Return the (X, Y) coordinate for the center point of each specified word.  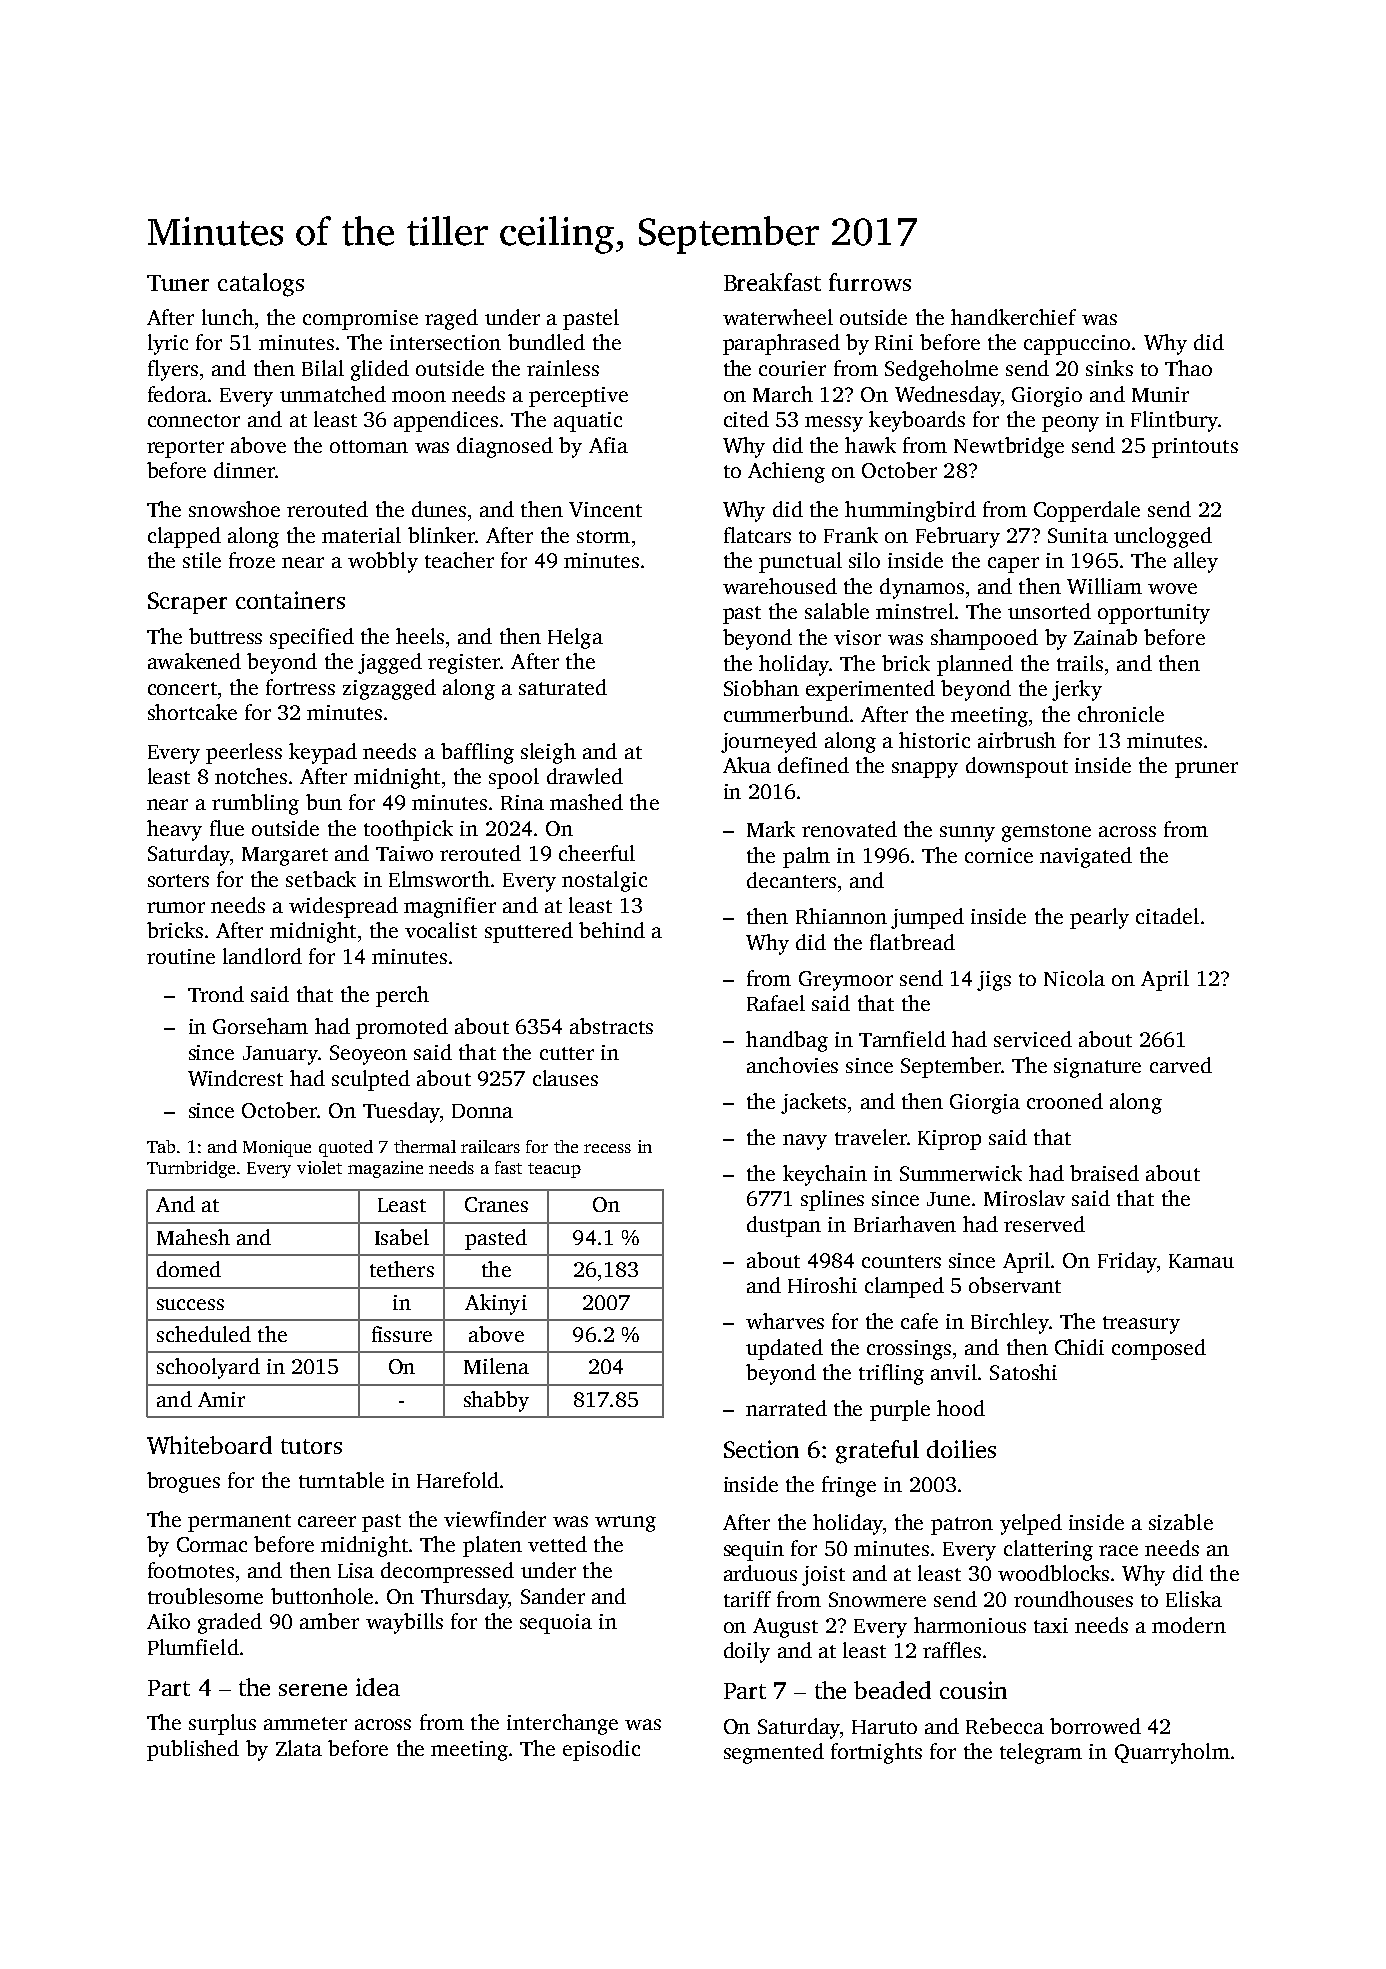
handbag (787, 1041)
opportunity (1154, 614)
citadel (1167, 916)
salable (837, 611)
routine (181, 956)
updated (784, 1349)
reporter (185, 449)
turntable (341, 1480)
